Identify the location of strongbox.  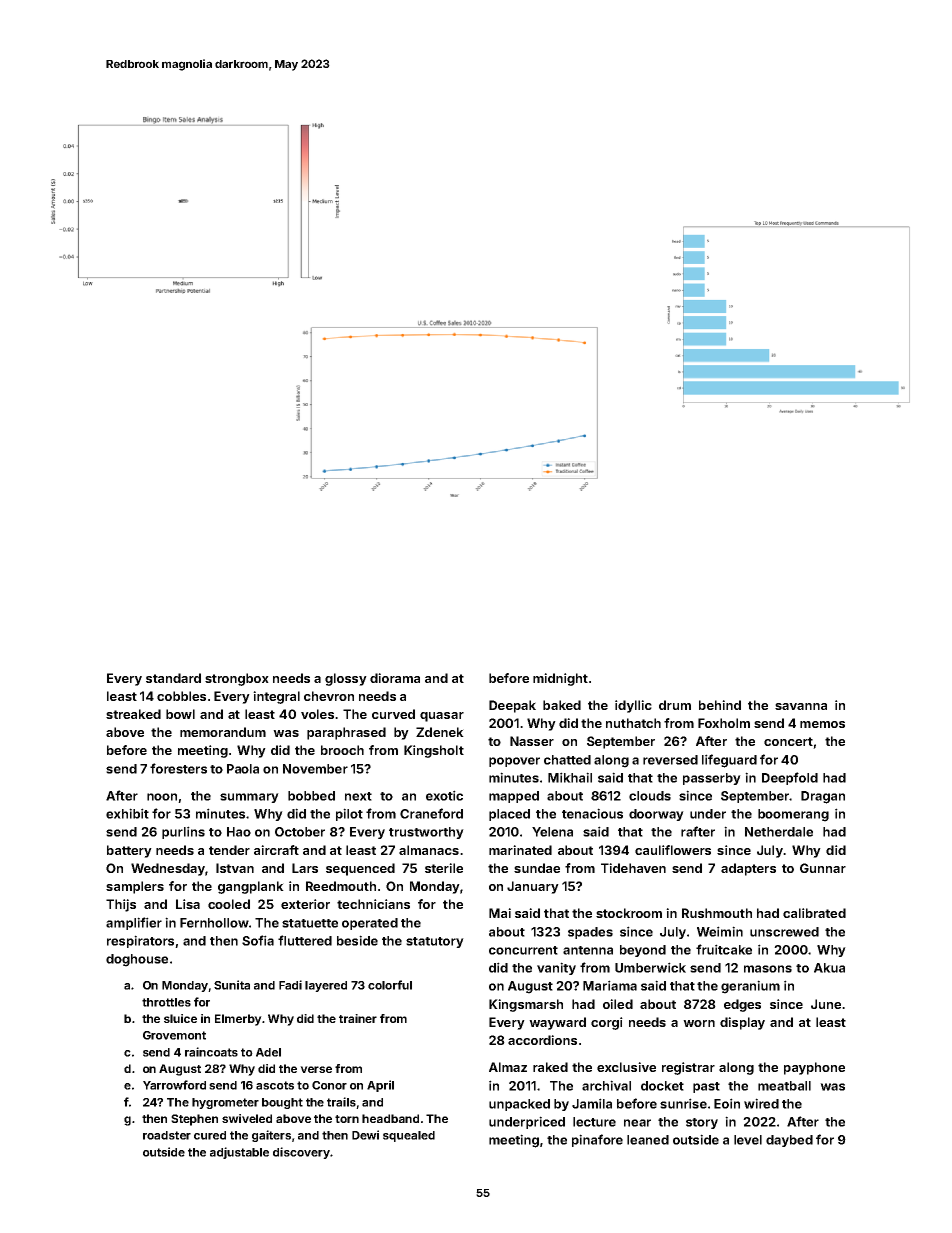
(237, 679).
